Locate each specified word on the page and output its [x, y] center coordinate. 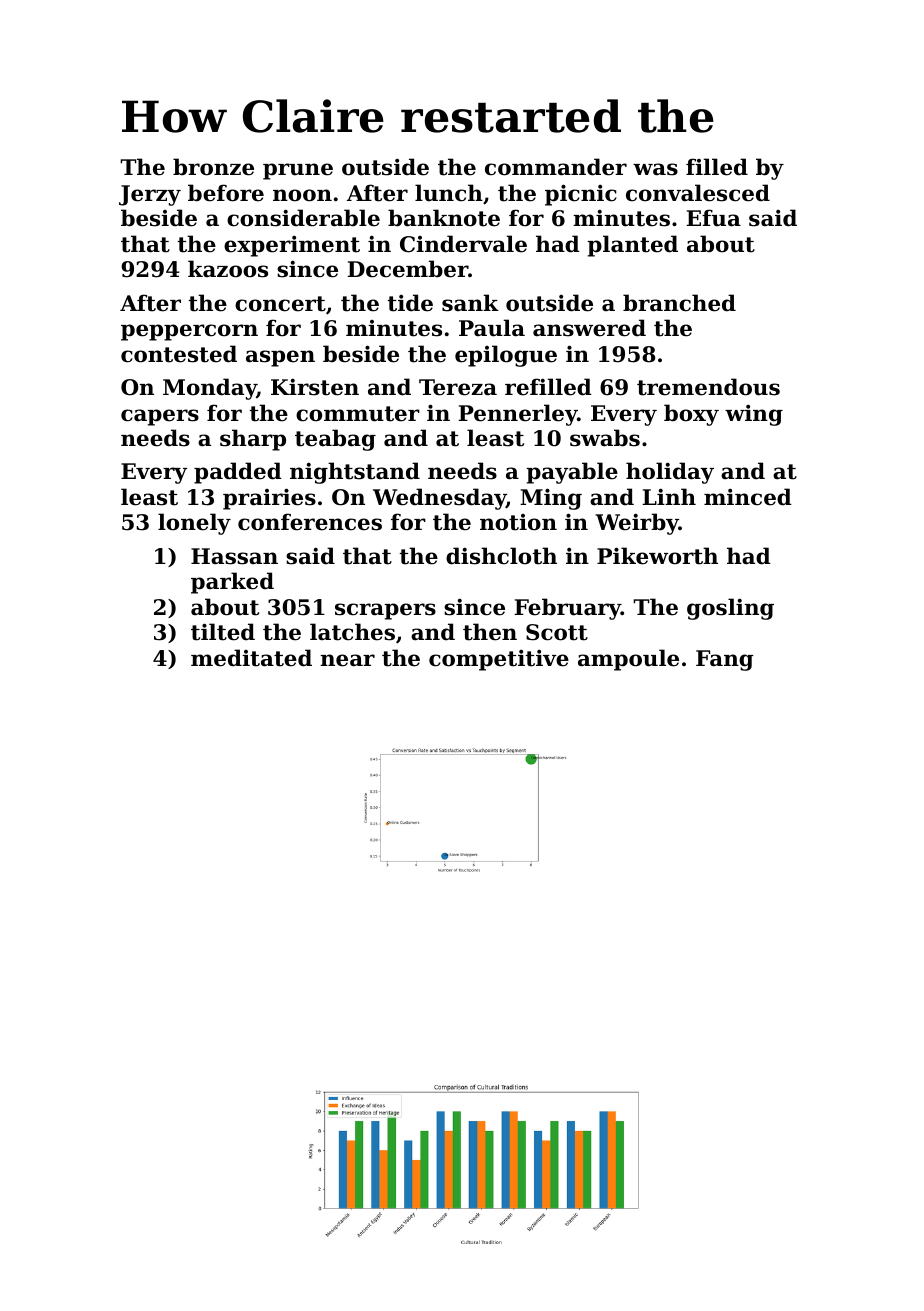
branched [679, 303]
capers [160, 417]
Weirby [637, 524]
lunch [449, 193]
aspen [280, 358]
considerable [303, 218]
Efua [713, 218]
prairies [269, 499]
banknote [444, 218]
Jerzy [150, 195]
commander [556, 167]
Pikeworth [657, 556]
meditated [251, 658]
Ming [551, 499]
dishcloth [501, 556]
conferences [310, 522]
